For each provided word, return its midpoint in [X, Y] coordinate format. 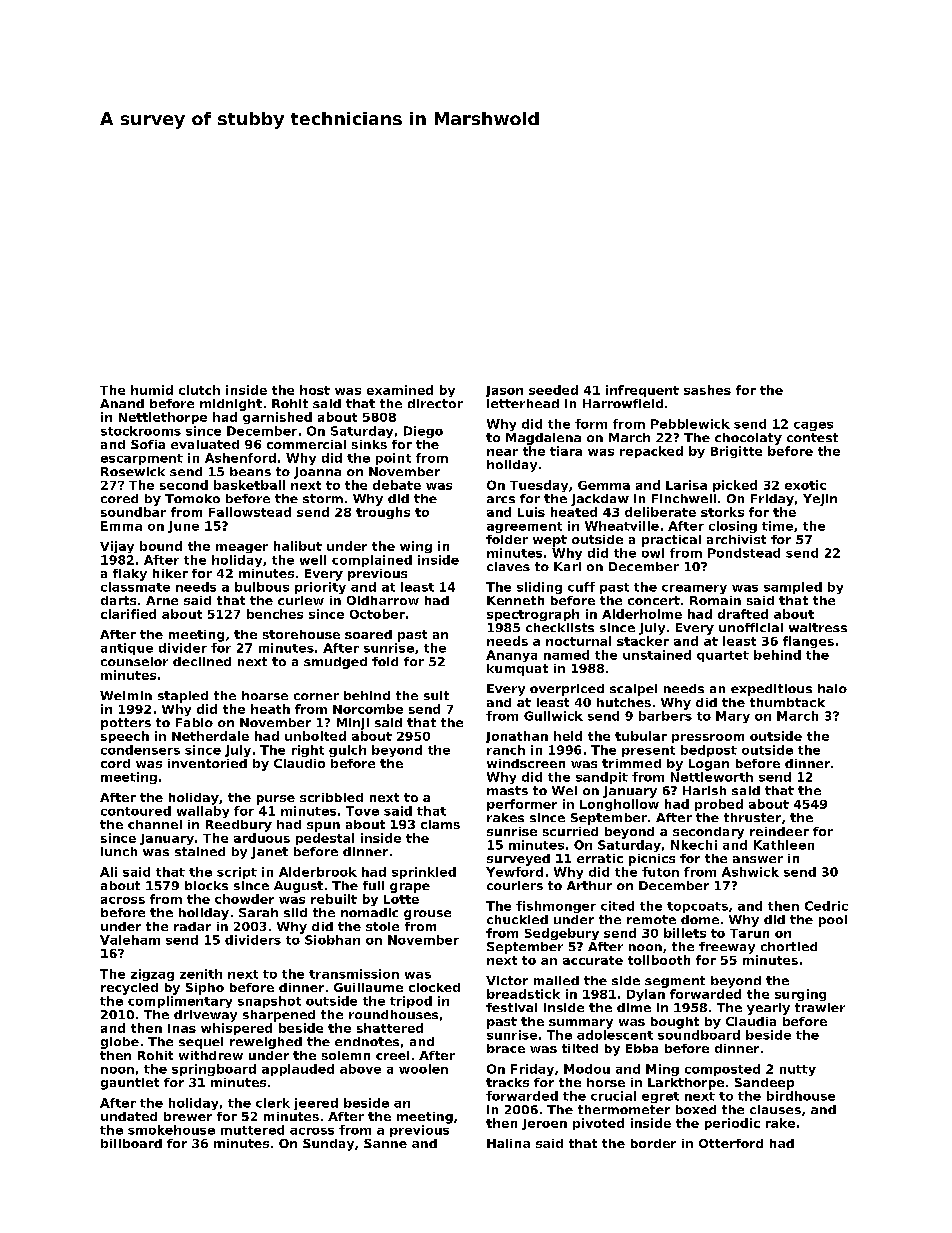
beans [250, 471]
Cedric [826, 906]
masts [507, 790]
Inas [182, 1028]
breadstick [523, 994]
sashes [707, 390]
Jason [504, 391]
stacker [643, 641]
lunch [119, 851]
